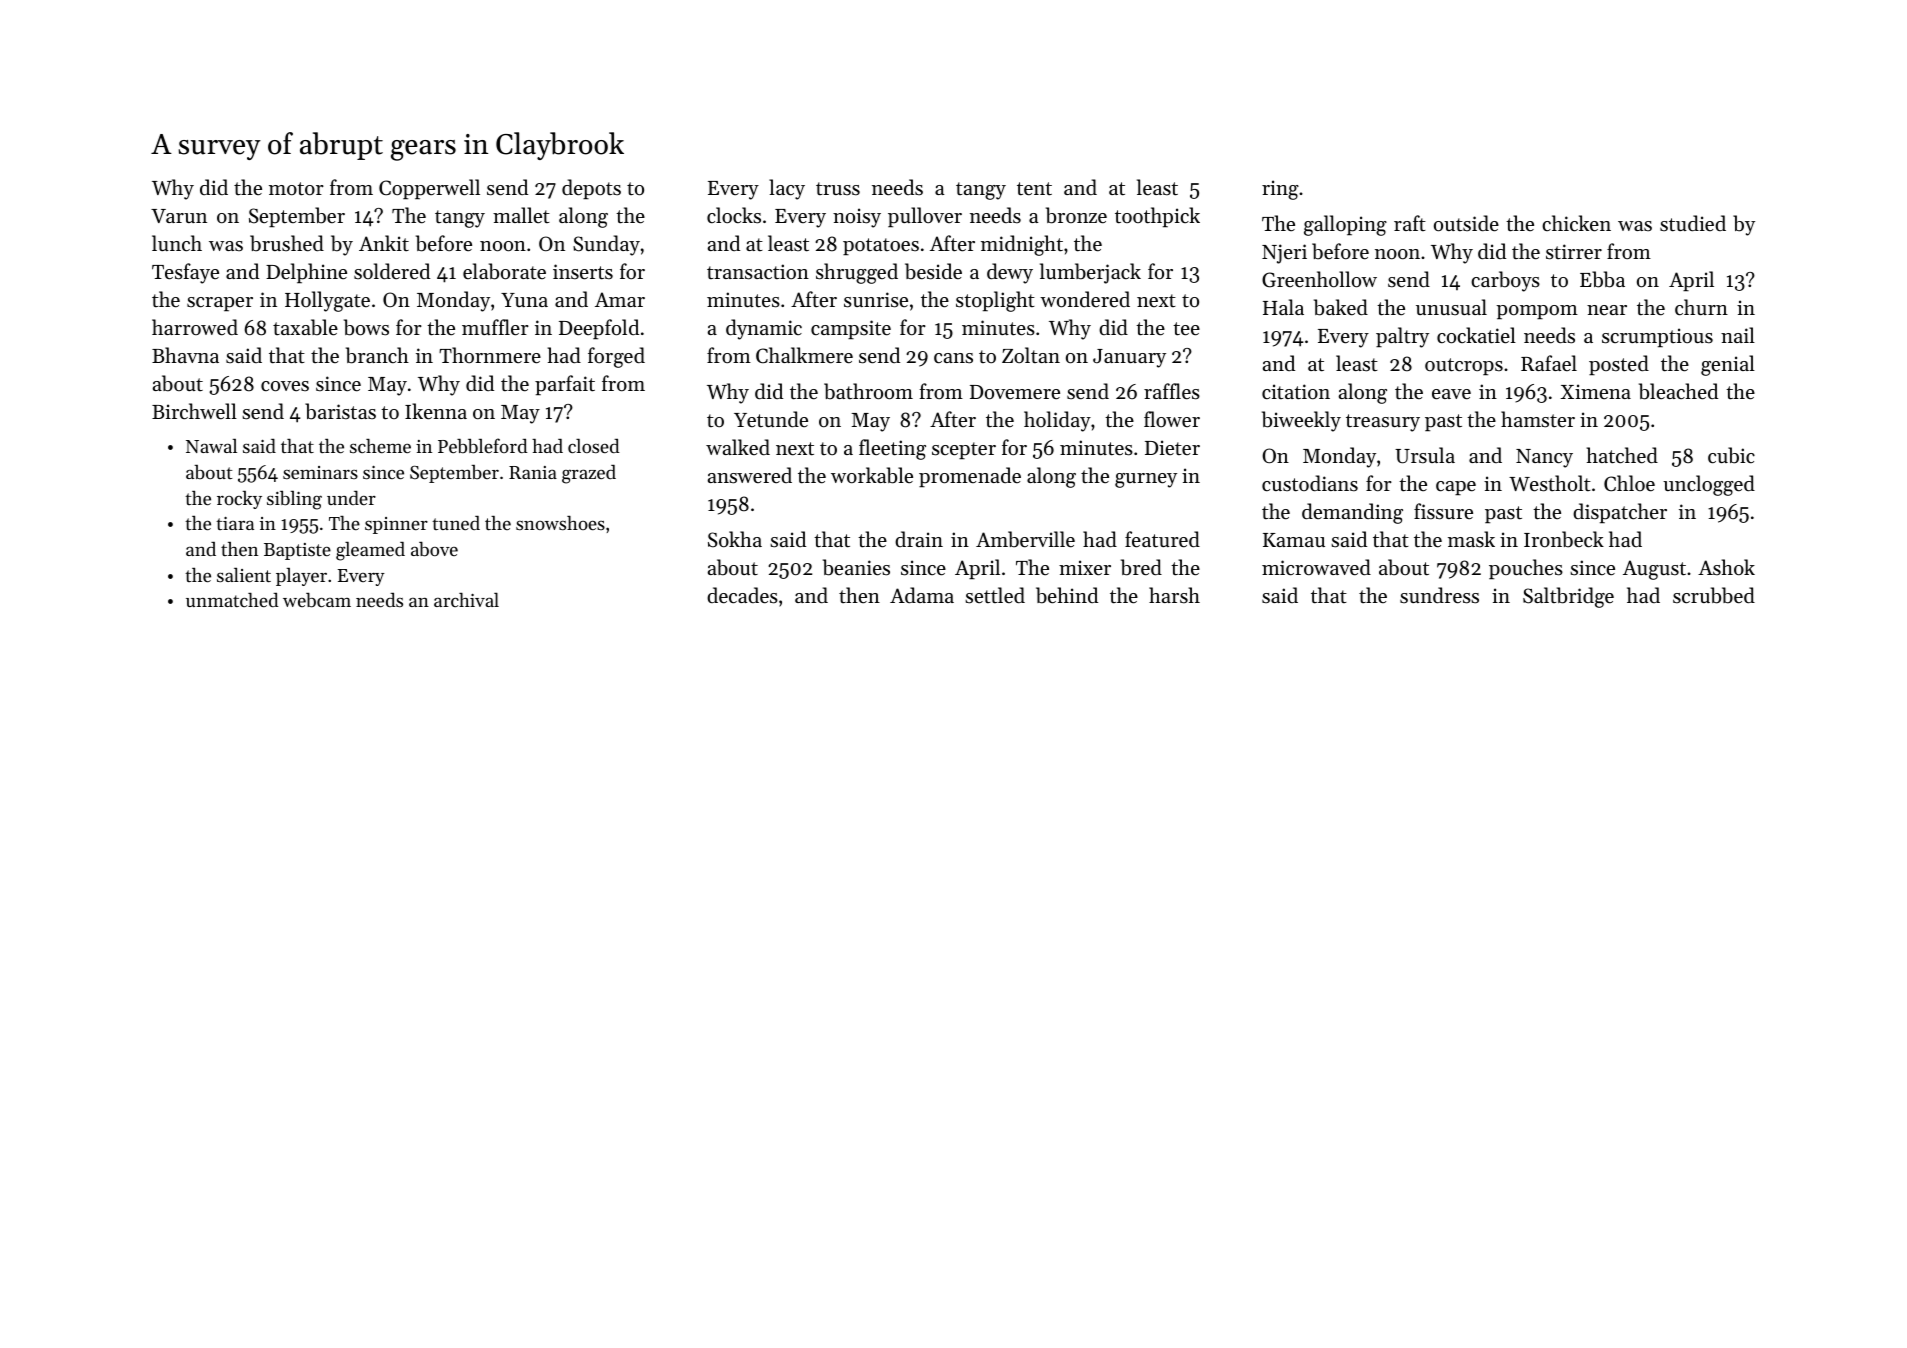  I want to click on Chalkmere, so click(804, 355).
